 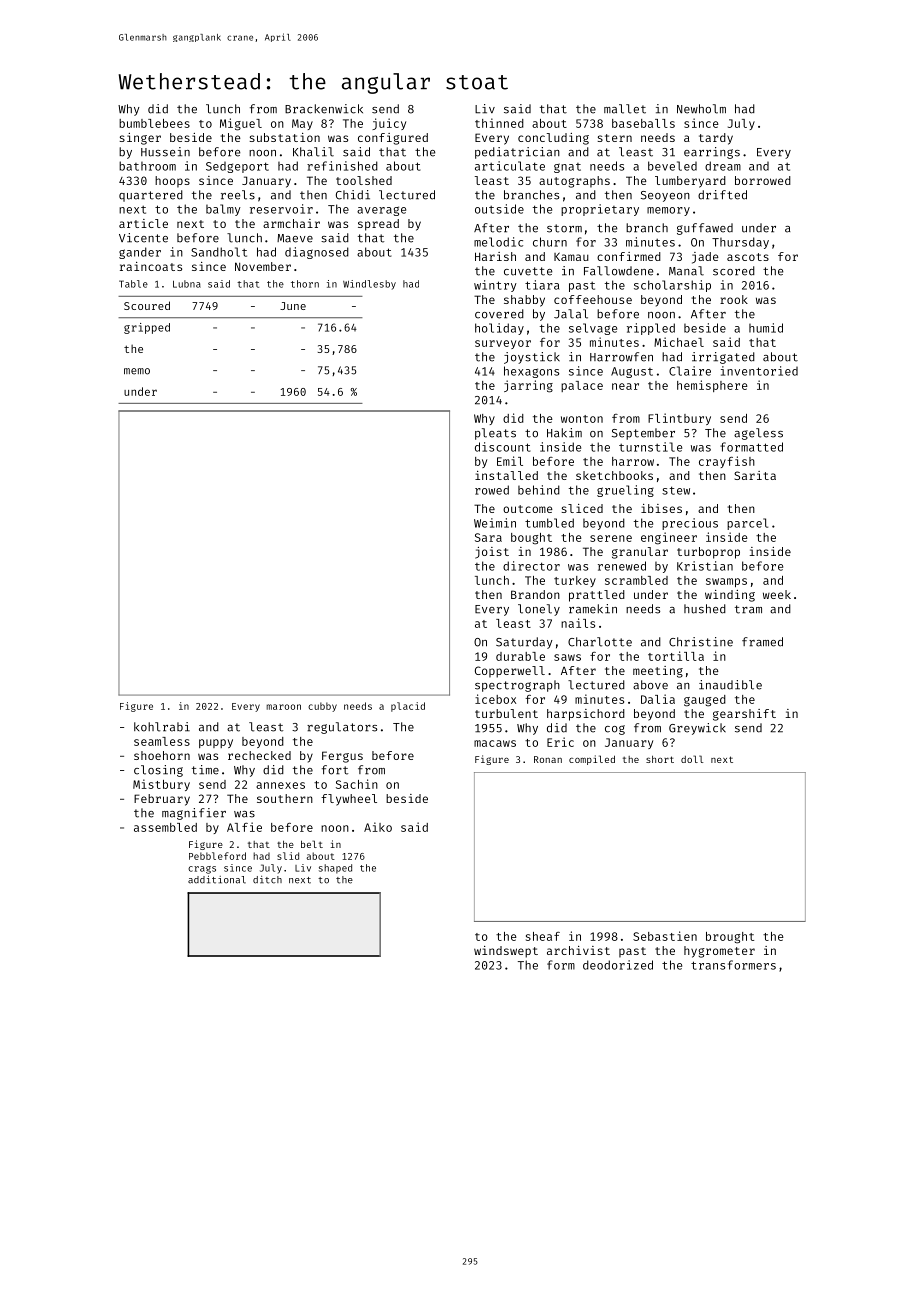 I want to click on article, so click(x=143, y=223).
